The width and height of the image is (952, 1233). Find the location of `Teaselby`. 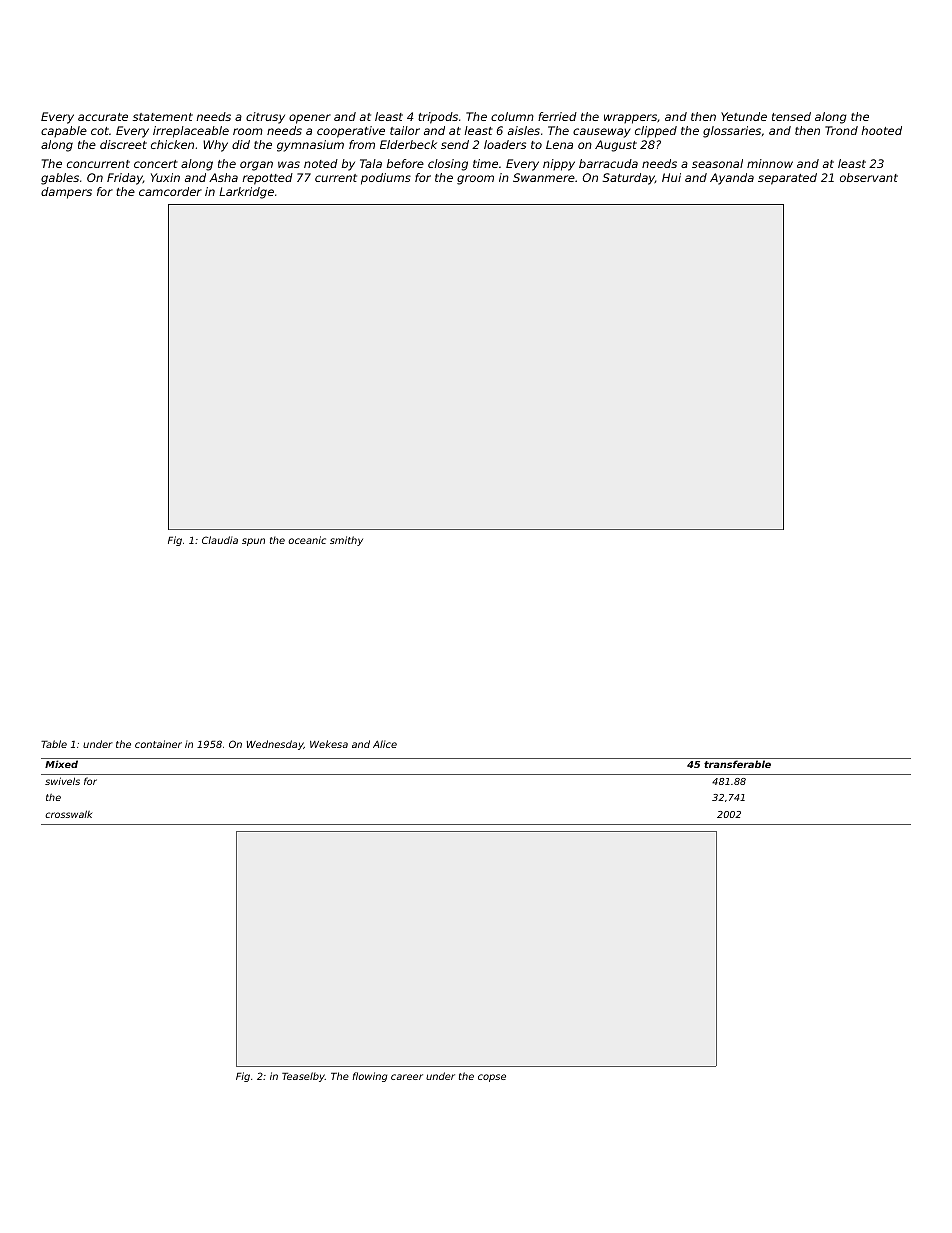

Teaselby is located at coordinates (303, 1077).
